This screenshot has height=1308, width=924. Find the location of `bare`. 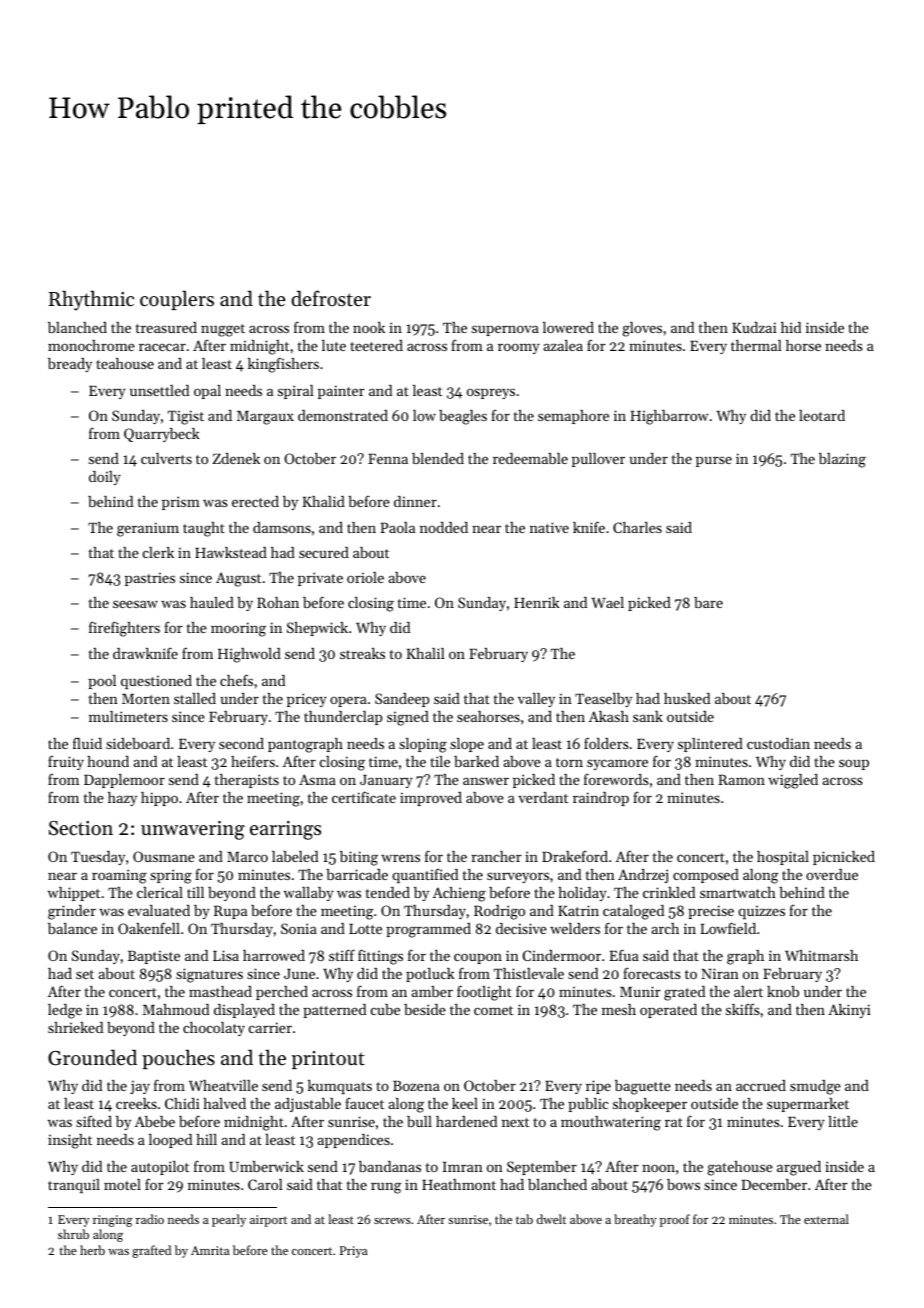

bare is located at coordinates (708, 602).
